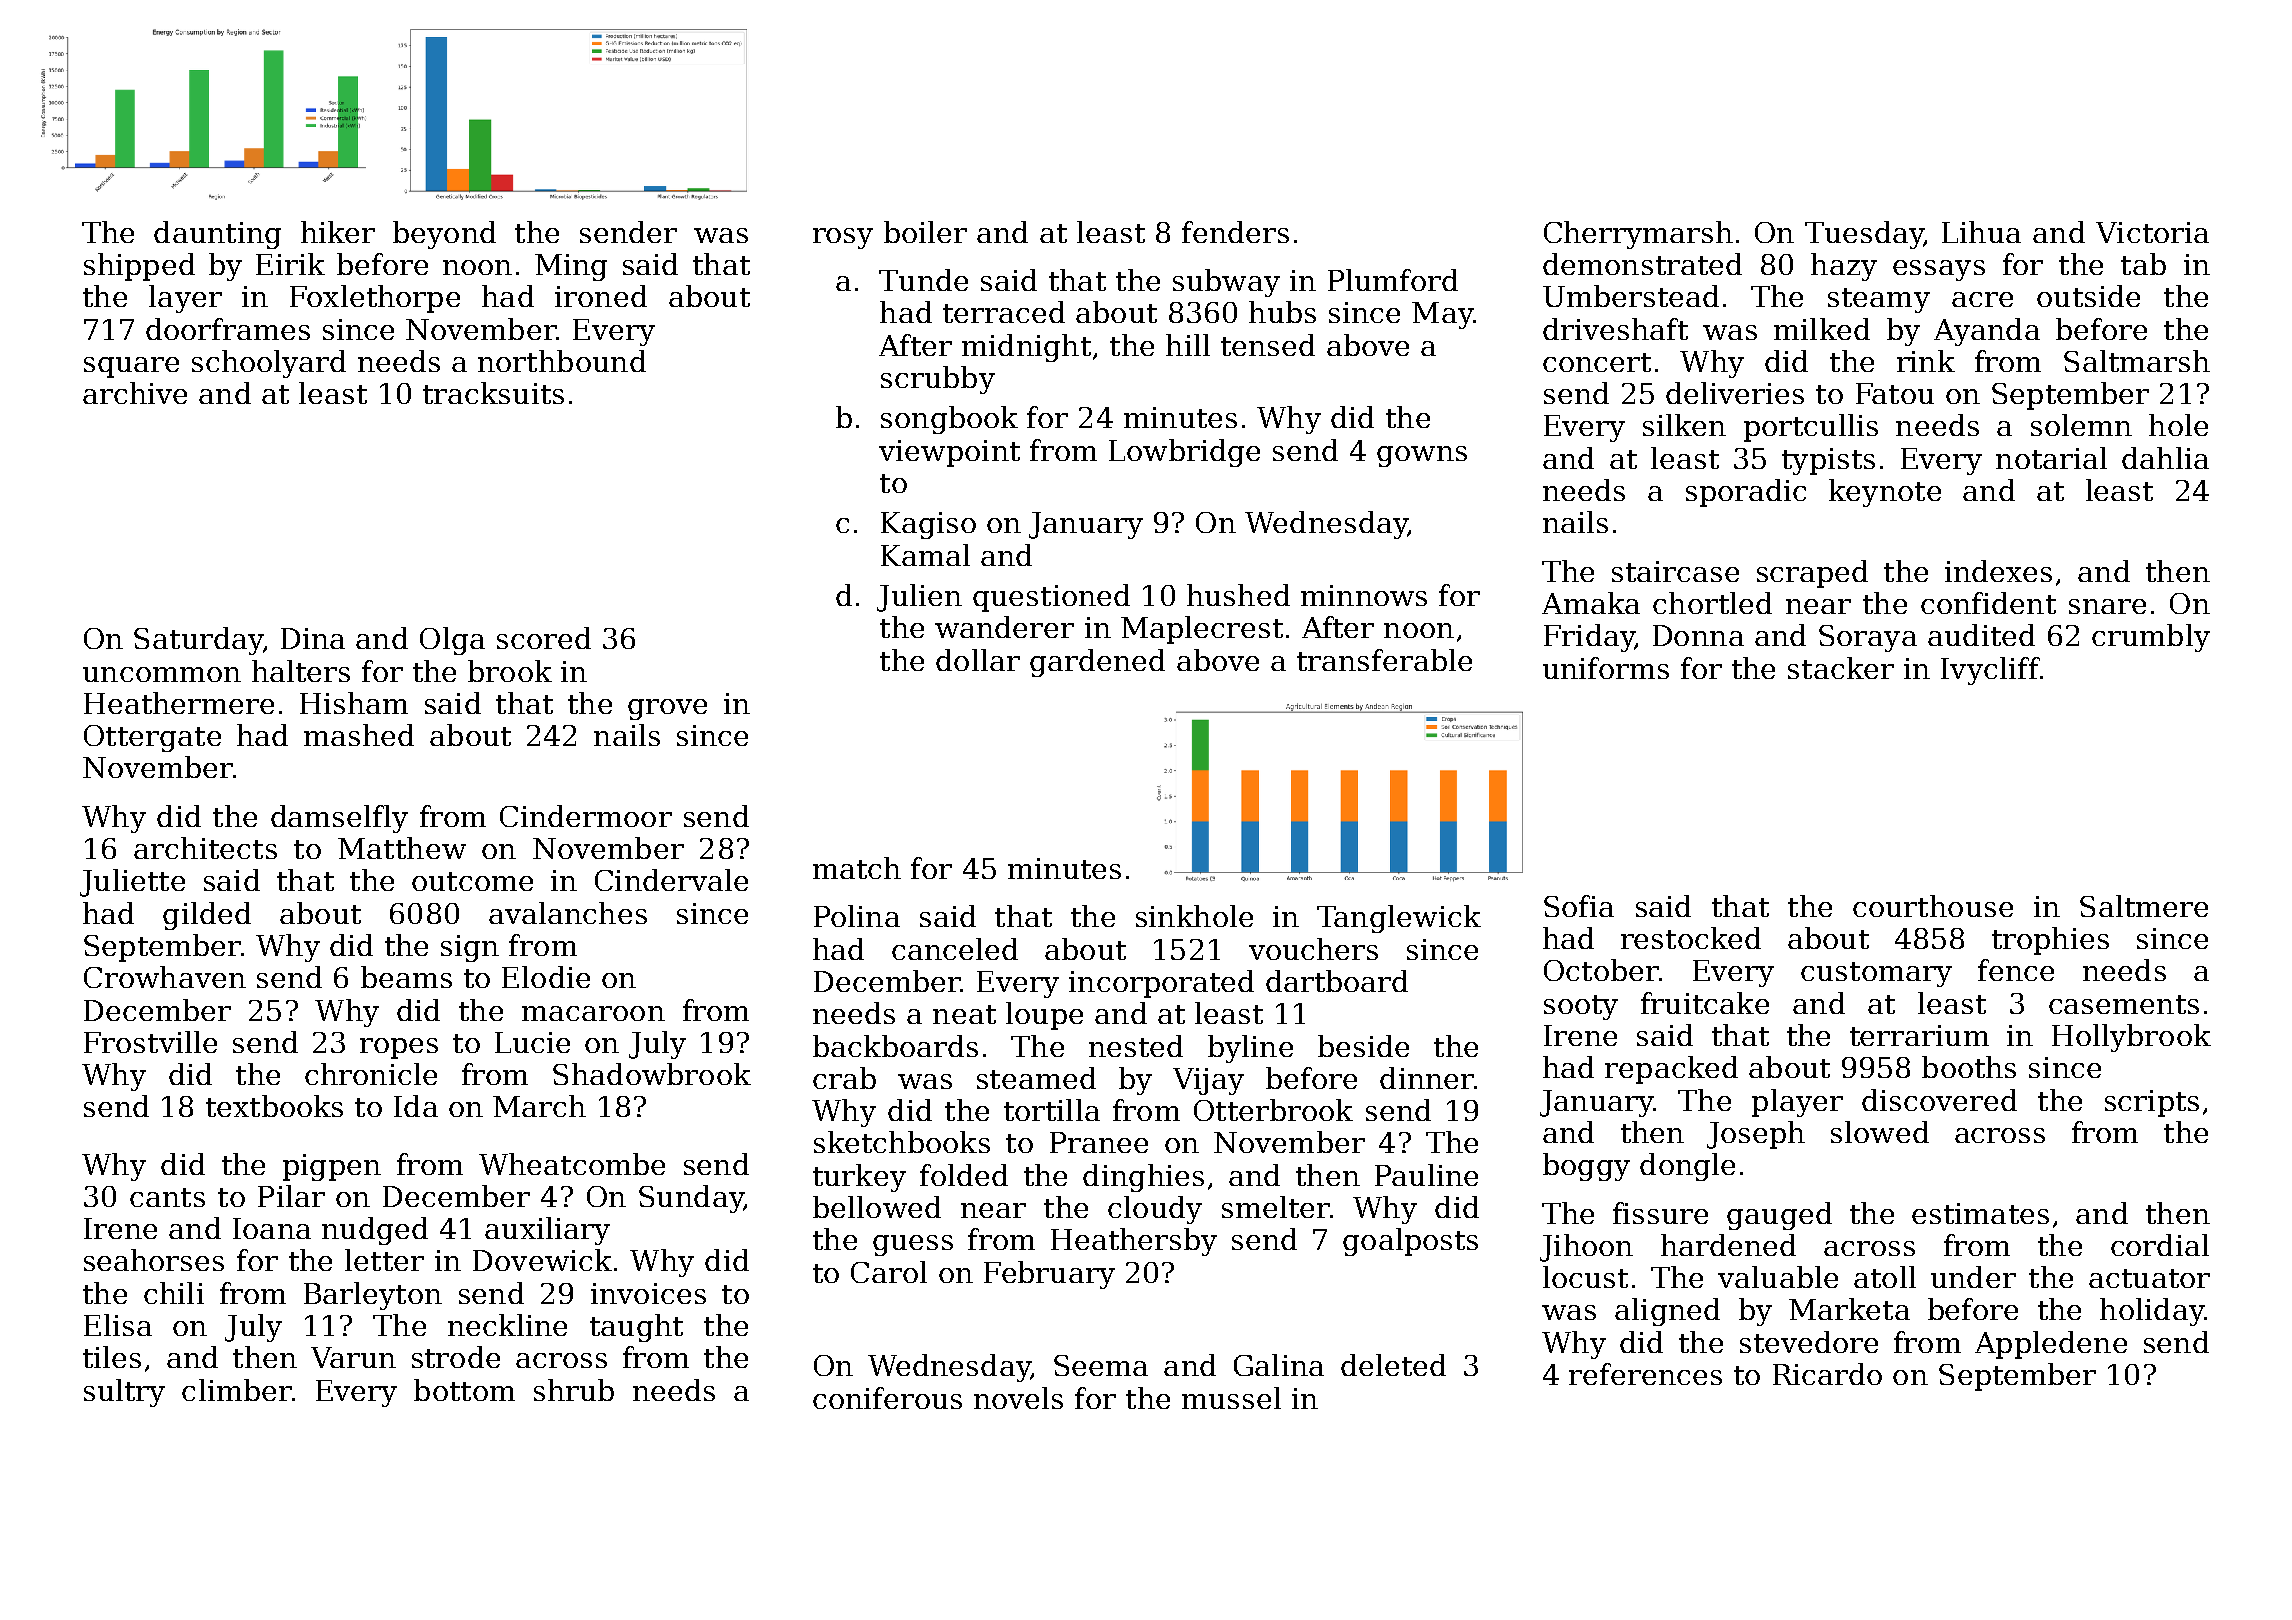  What do you see at coordinates (1885, 493) in the page?
I see `keynote` at bounding box center [1885, 493].
